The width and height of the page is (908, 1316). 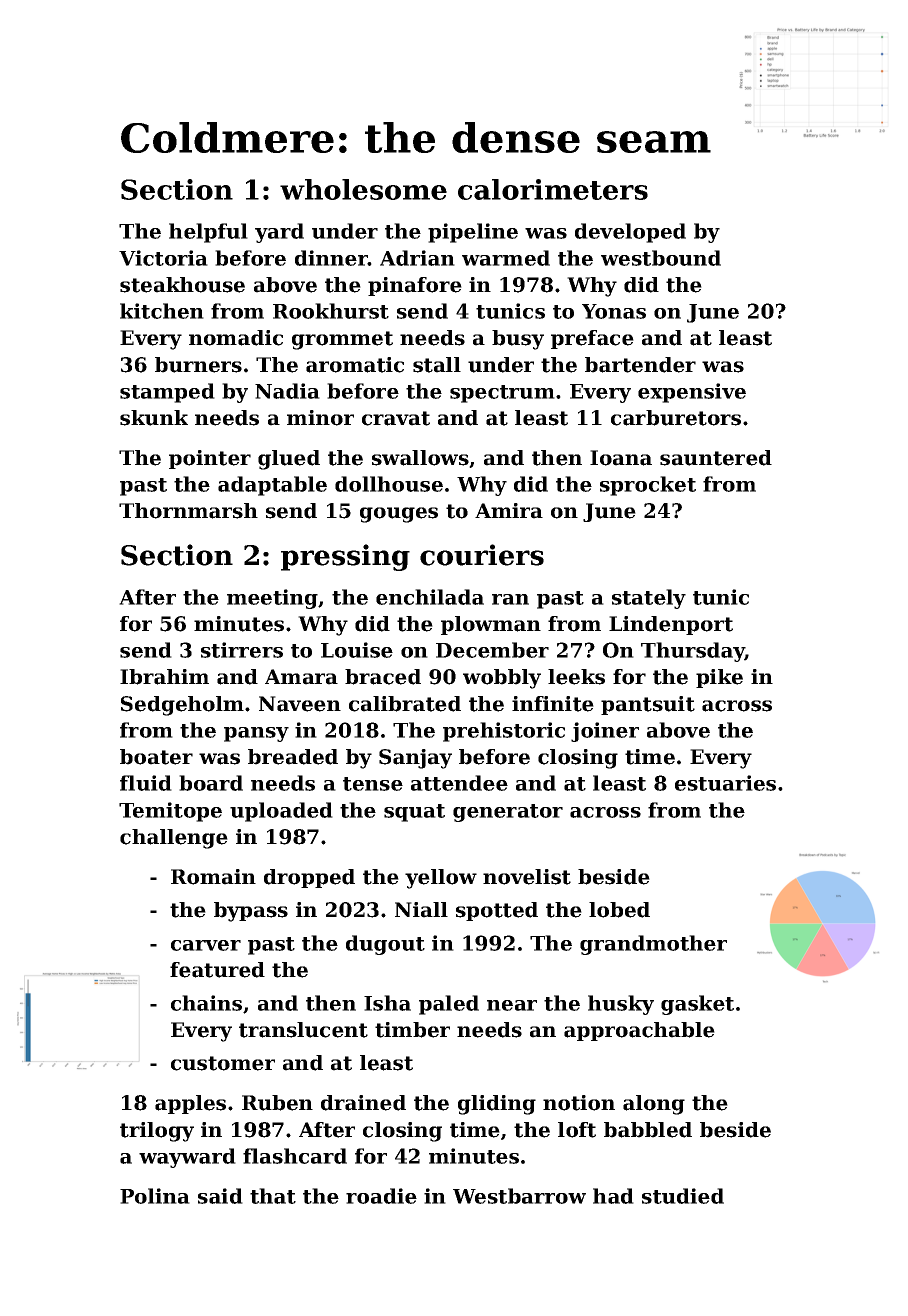 I want to click on roadie, so click(x=381, y=1196).
